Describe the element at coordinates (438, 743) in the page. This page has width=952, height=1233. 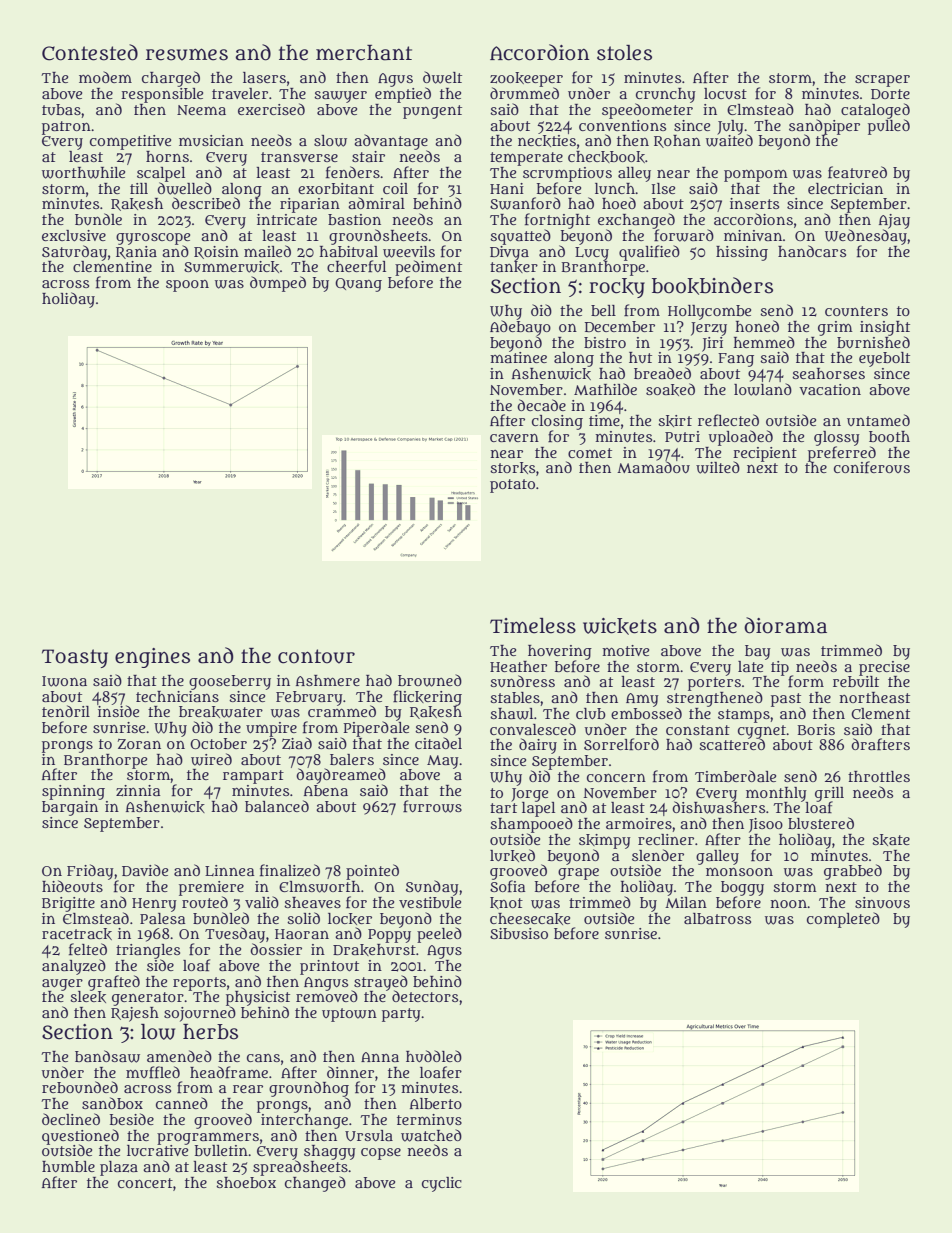
I see `citadel` at that location.
